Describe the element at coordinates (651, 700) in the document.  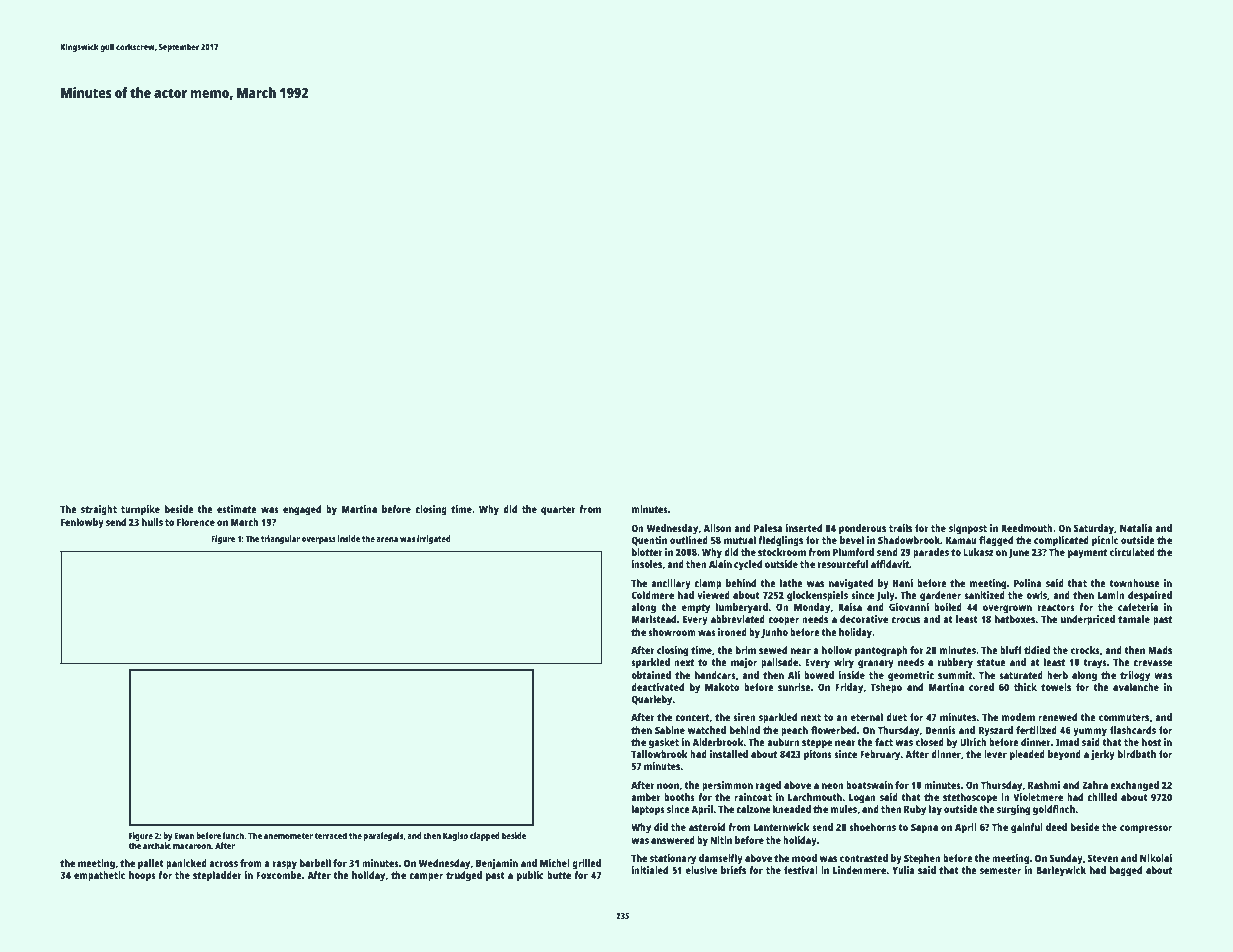
I see `Quarleby` at that location.
